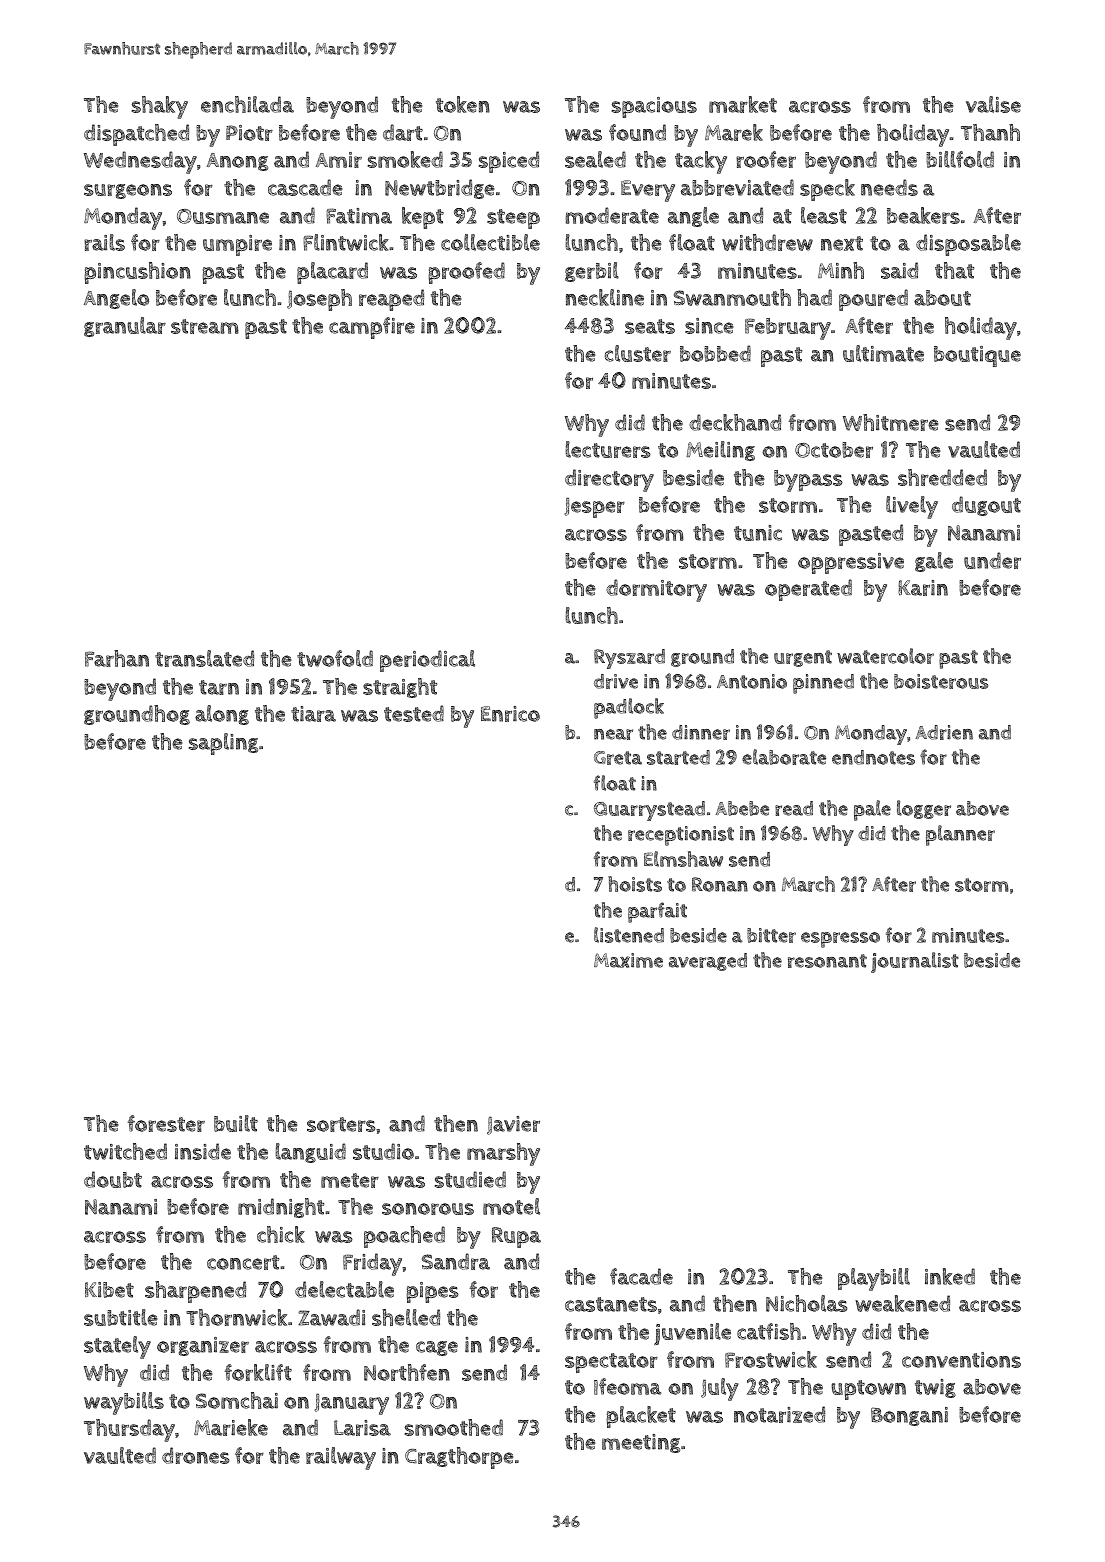 Image resolution: width=1105 pixels, height=1562 pixels. I want to click on reaped, so click(391, 300).
